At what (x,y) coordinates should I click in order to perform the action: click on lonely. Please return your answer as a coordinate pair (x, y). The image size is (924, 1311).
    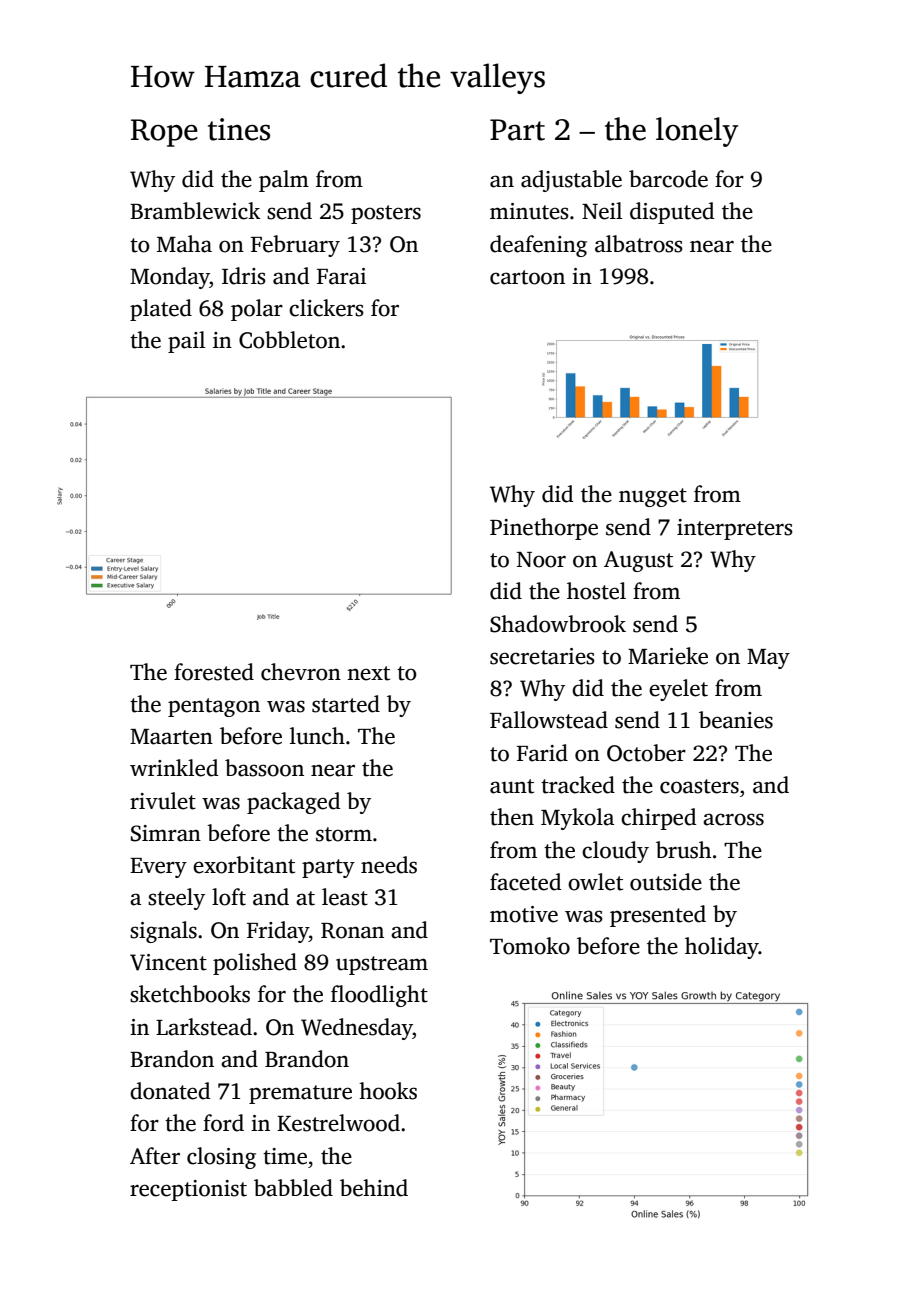
    Looking at the image, I should click on (697, 132).
